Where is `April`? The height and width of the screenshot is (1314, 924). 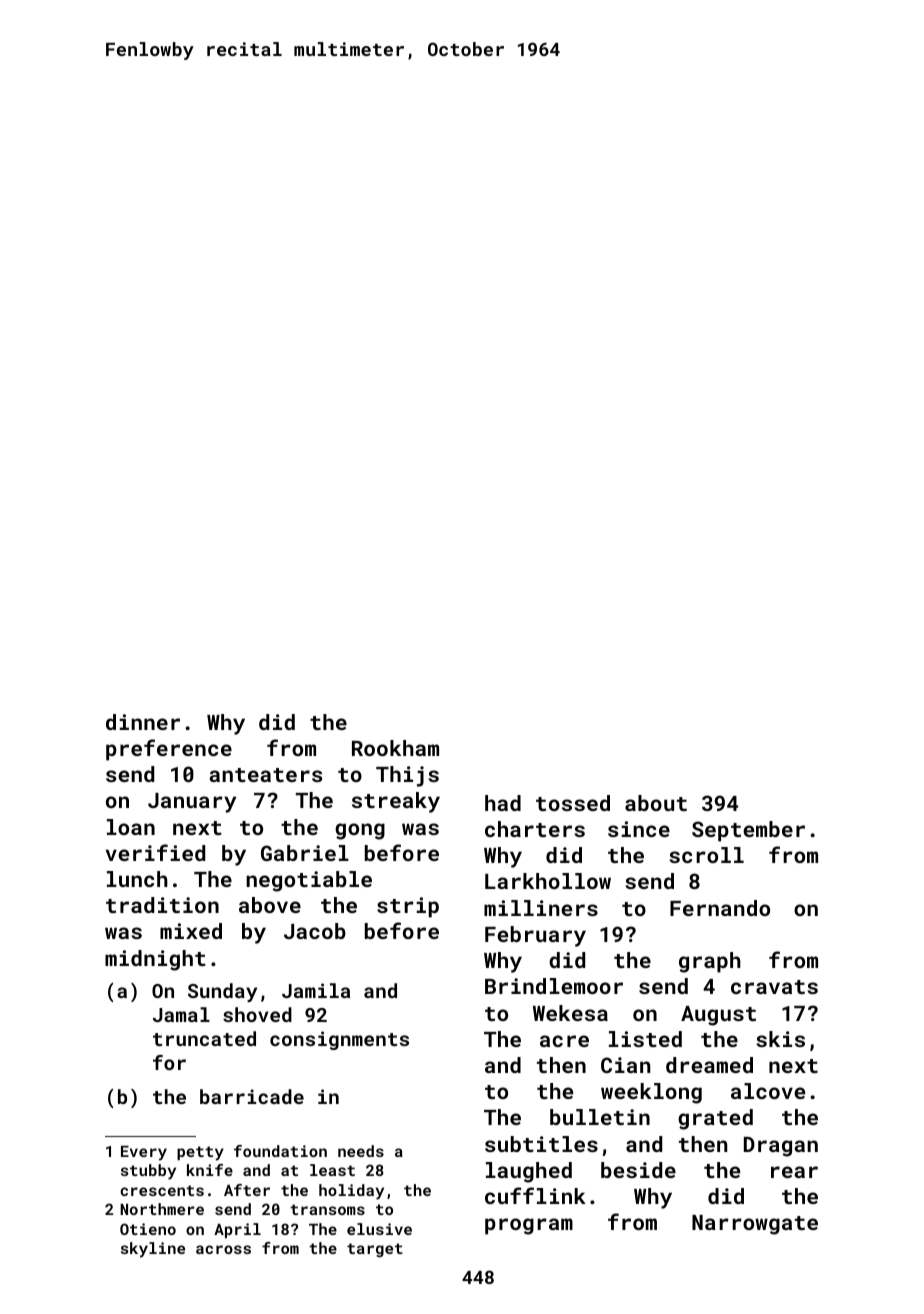
April is located at coordinates (237, 1230).
